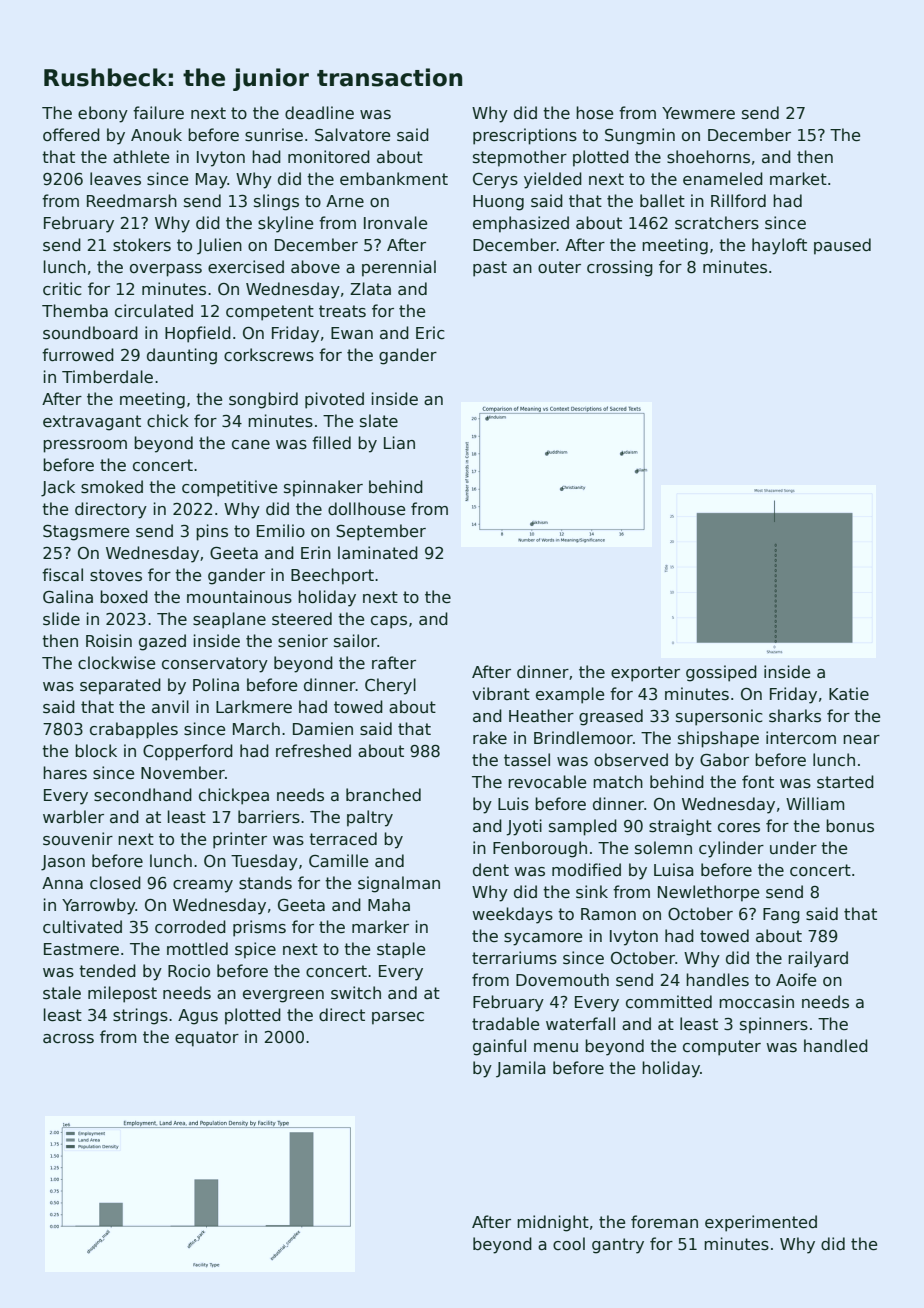 The image size is (924, 1308). I want to click on filled, so click(331, 442).
